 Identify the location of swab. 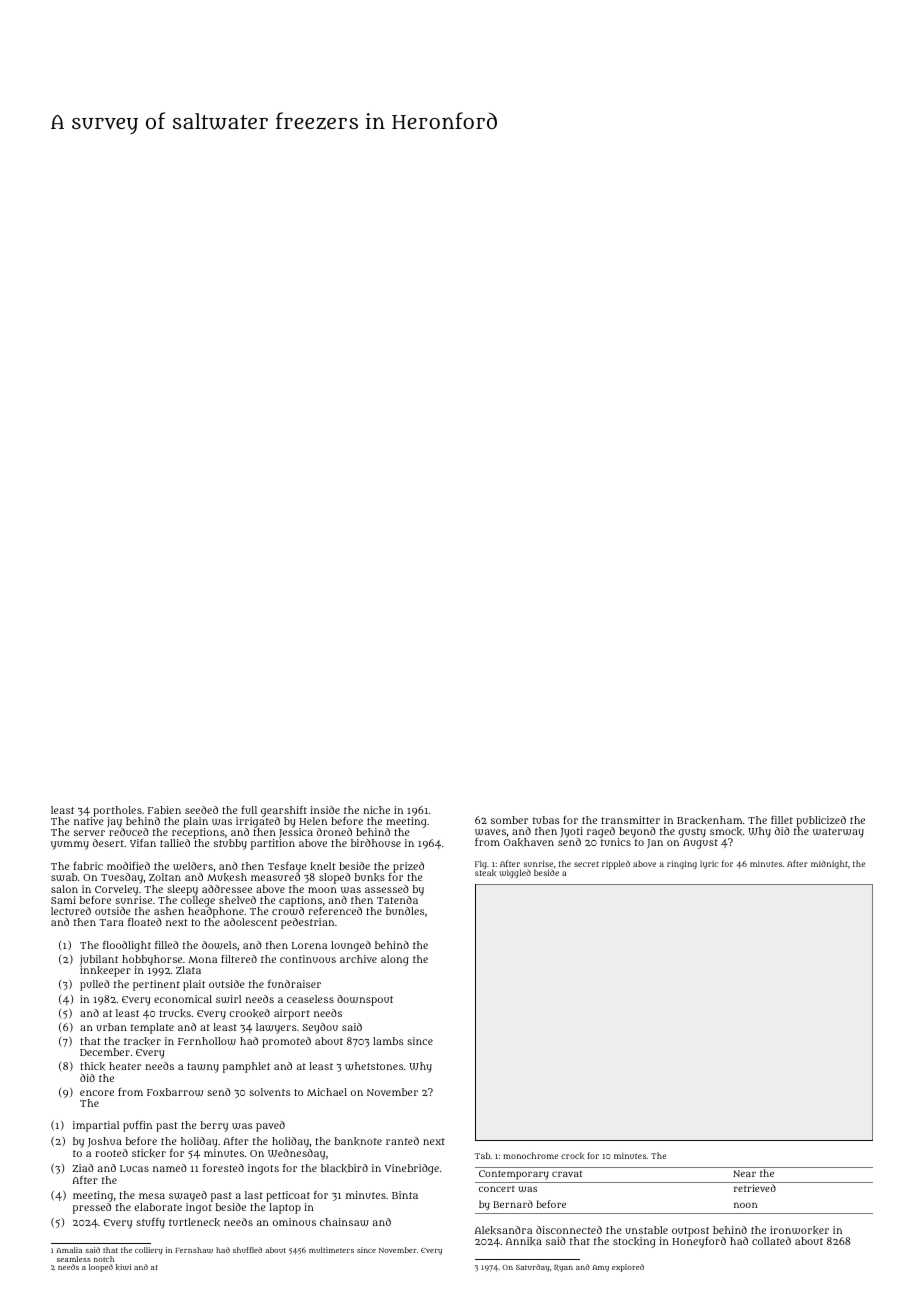
(64, 877).
